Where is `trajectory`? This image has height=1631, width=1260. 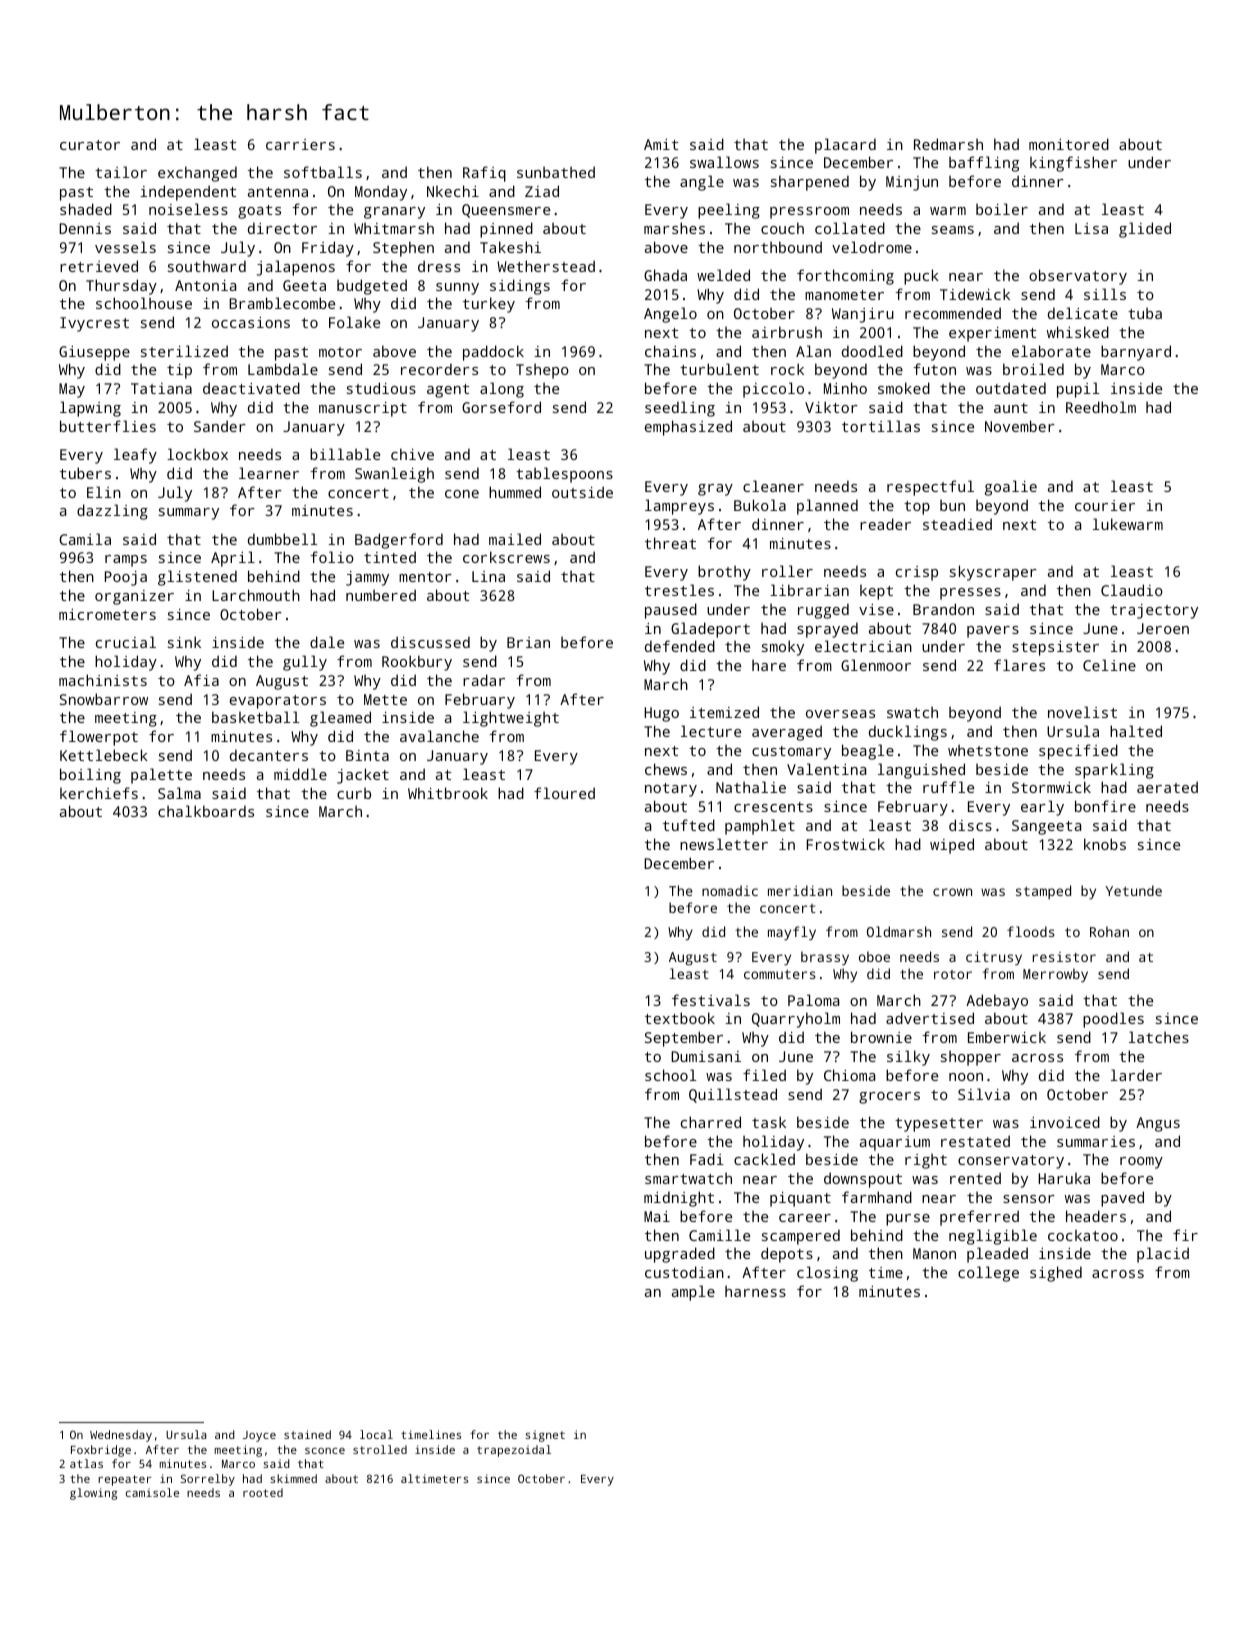
trajectory is located at coordinates (1154, 611).
